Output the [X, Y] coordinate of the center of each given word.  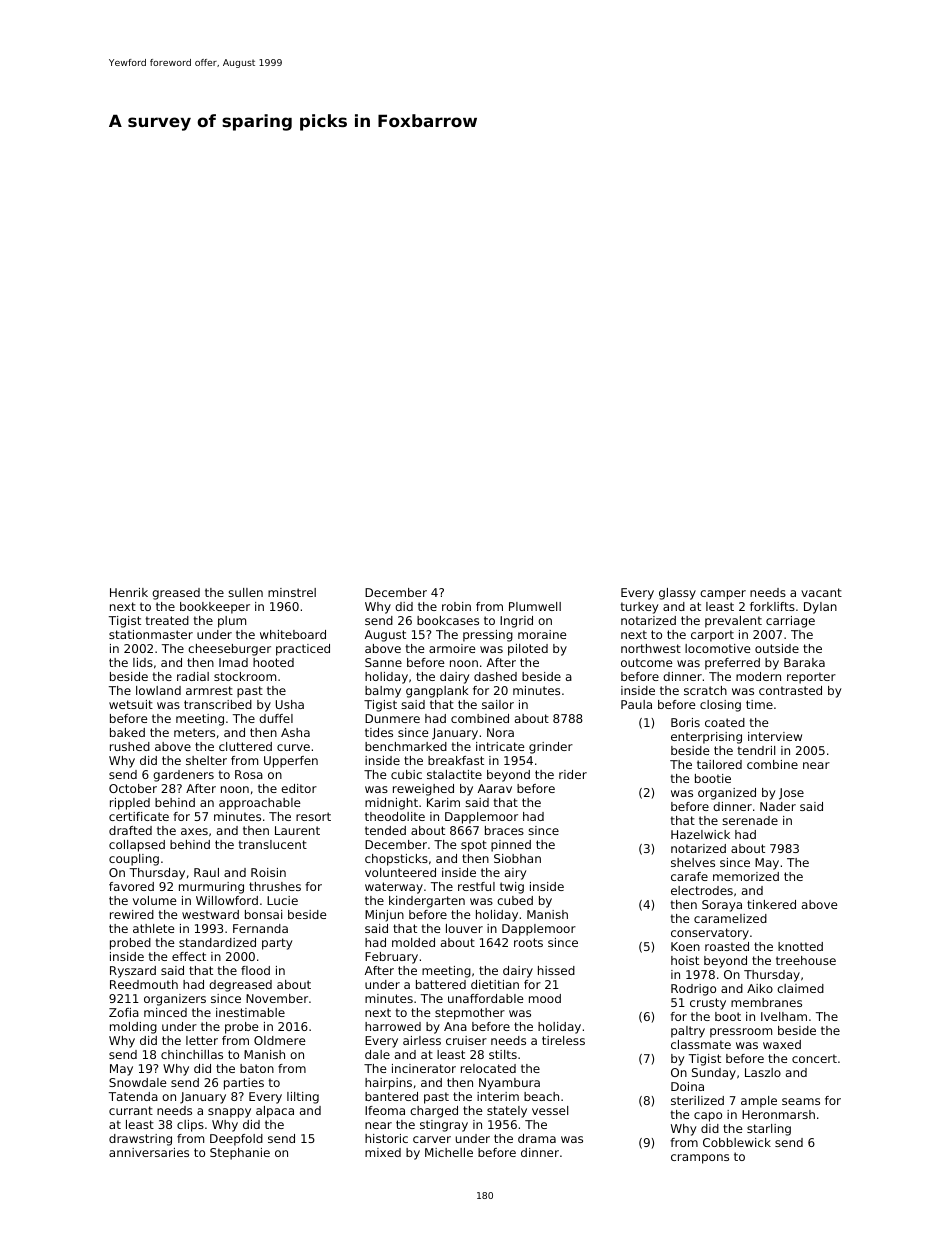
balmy [383, 692]
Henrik [129, 592]
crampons [700, 1159]
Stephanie [240, 1154]
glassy [677, 594]
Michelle [449, 1152]
